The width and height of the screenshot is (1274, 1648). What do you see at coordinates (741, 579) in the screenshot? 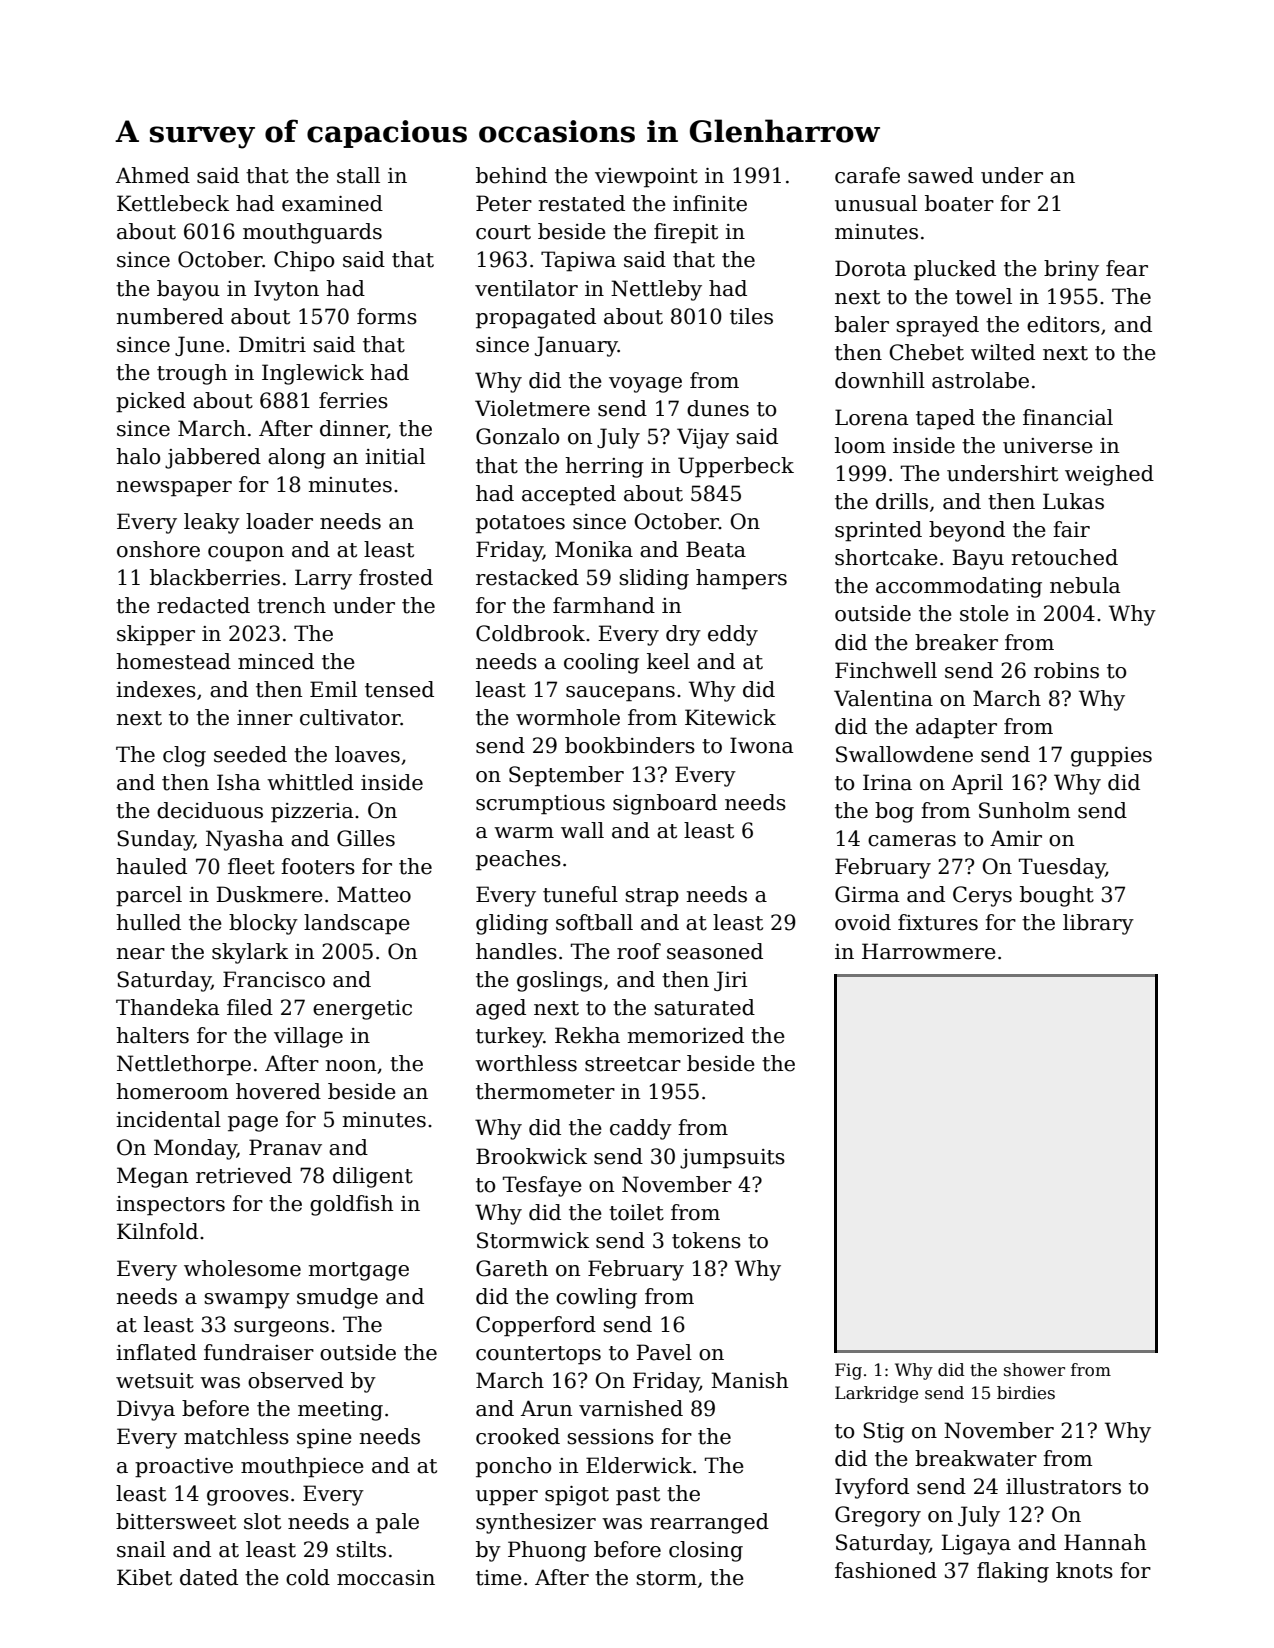
I see `hampers` at bounding box center [741, 579].
